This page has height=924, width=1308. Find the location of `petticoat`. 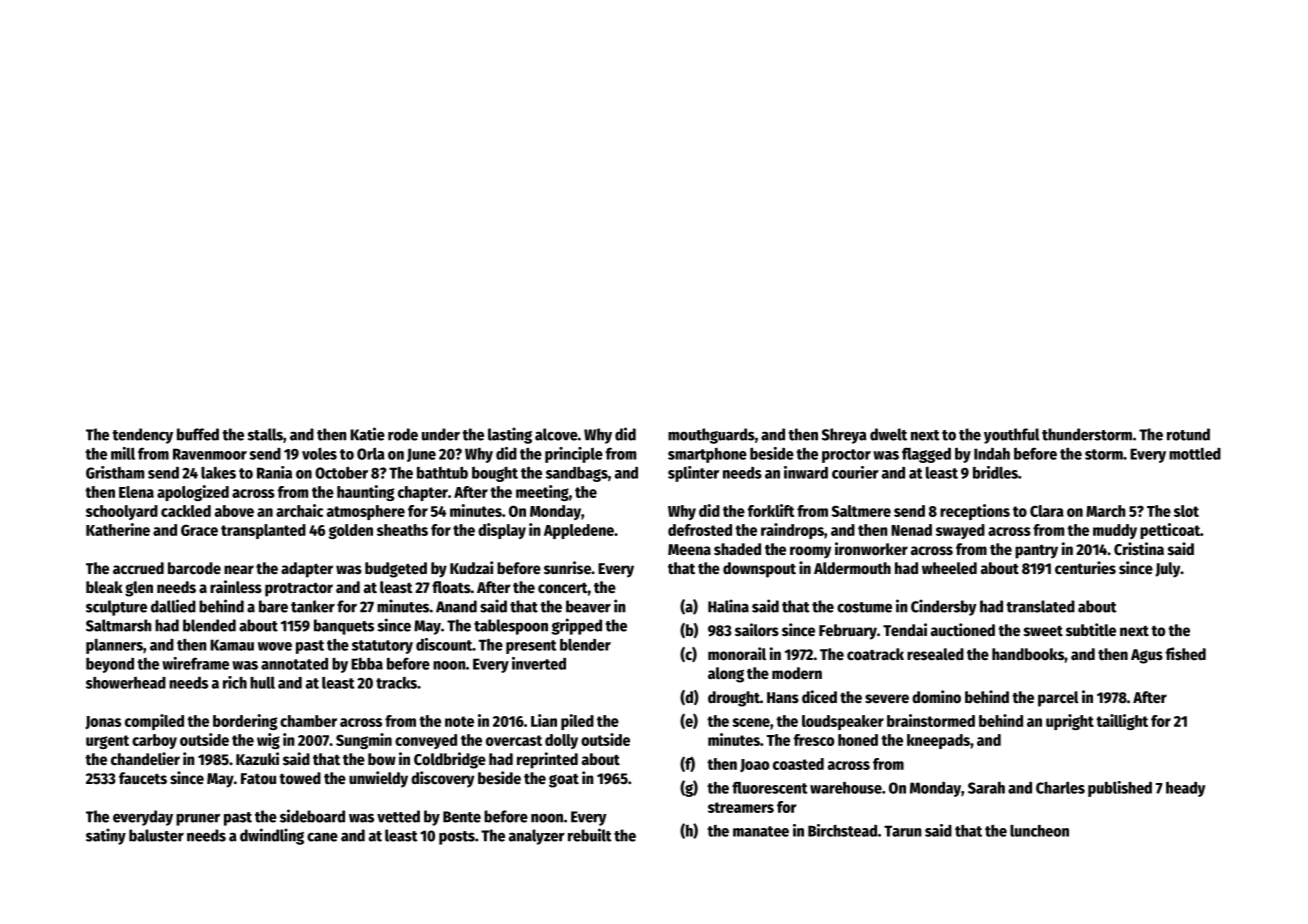

petticoat is located at coordinates (1170, 531).
